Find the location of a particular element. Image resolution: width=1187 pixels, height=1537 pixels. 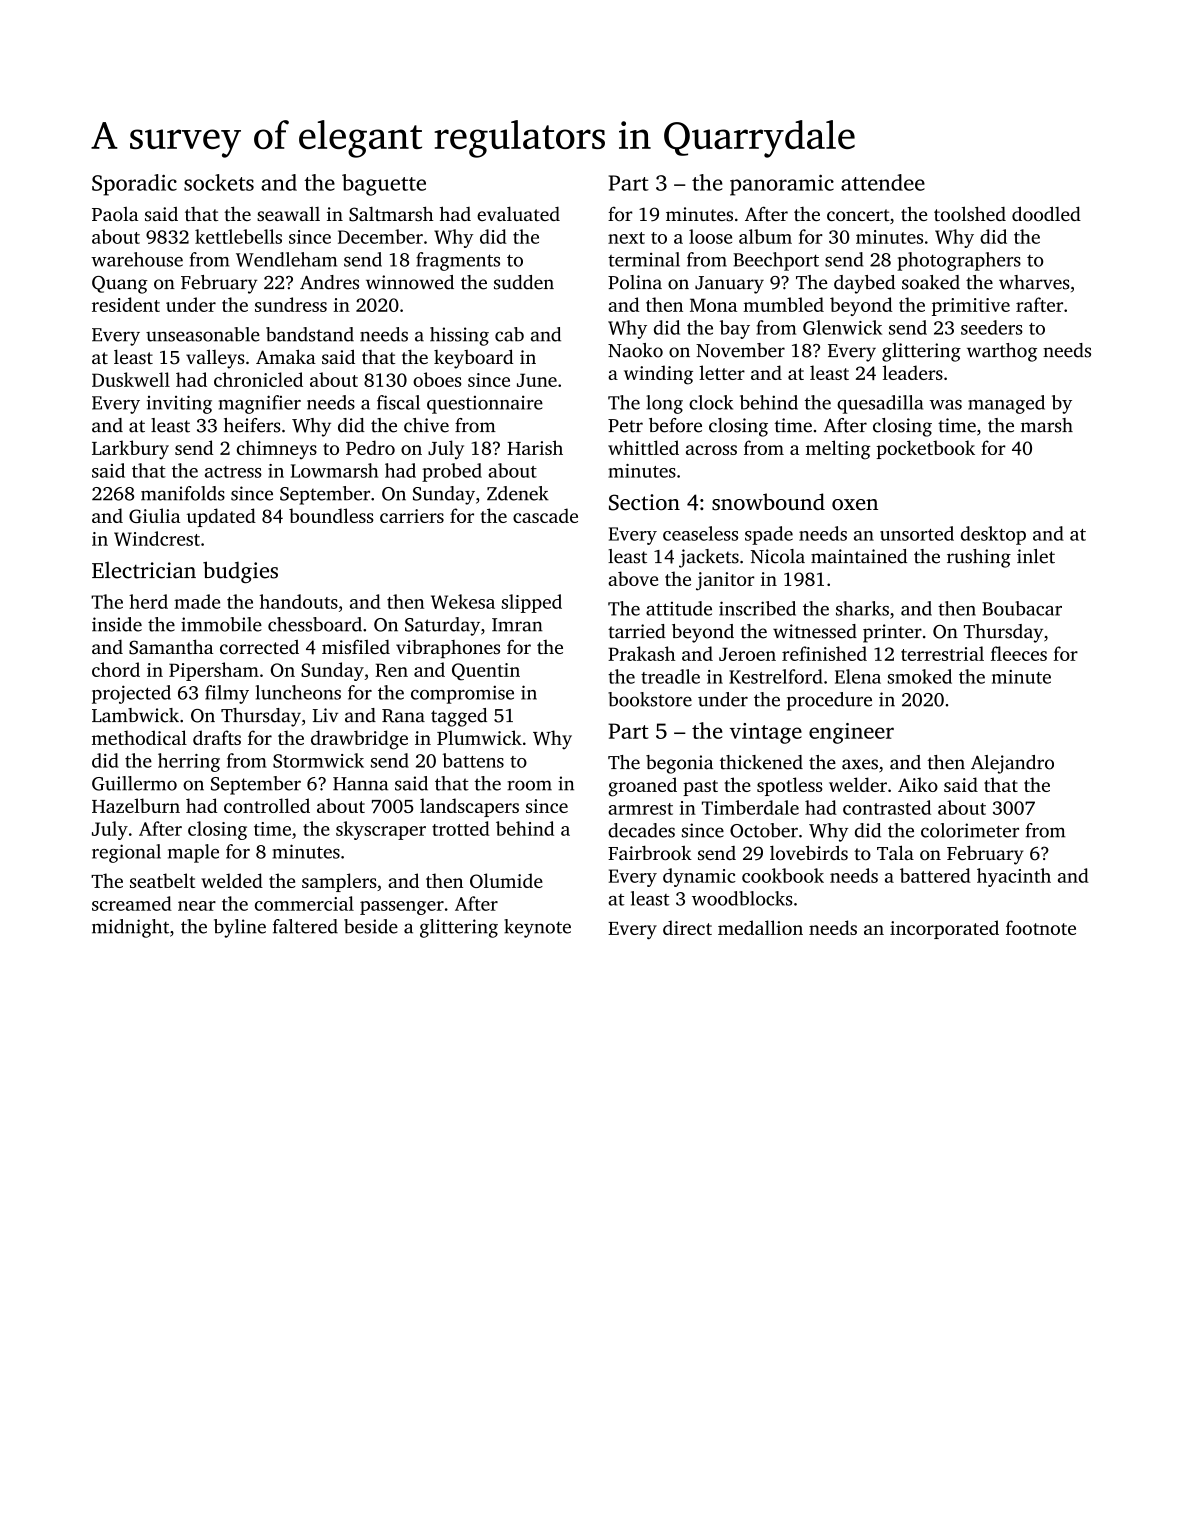

Olumide is located at coordinates (506, 880).
